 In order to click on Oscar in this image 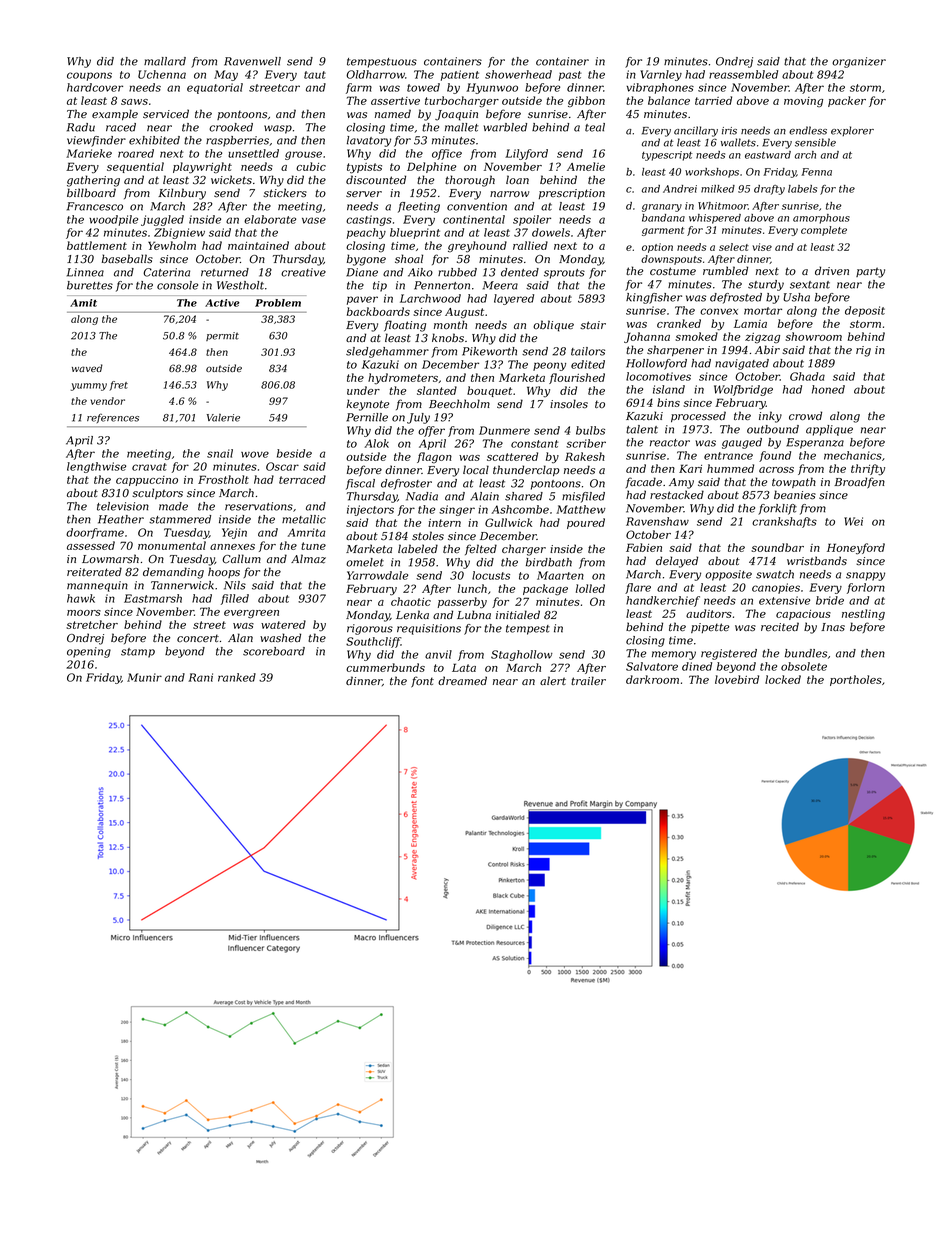, I will do `click(282, 466)`.
